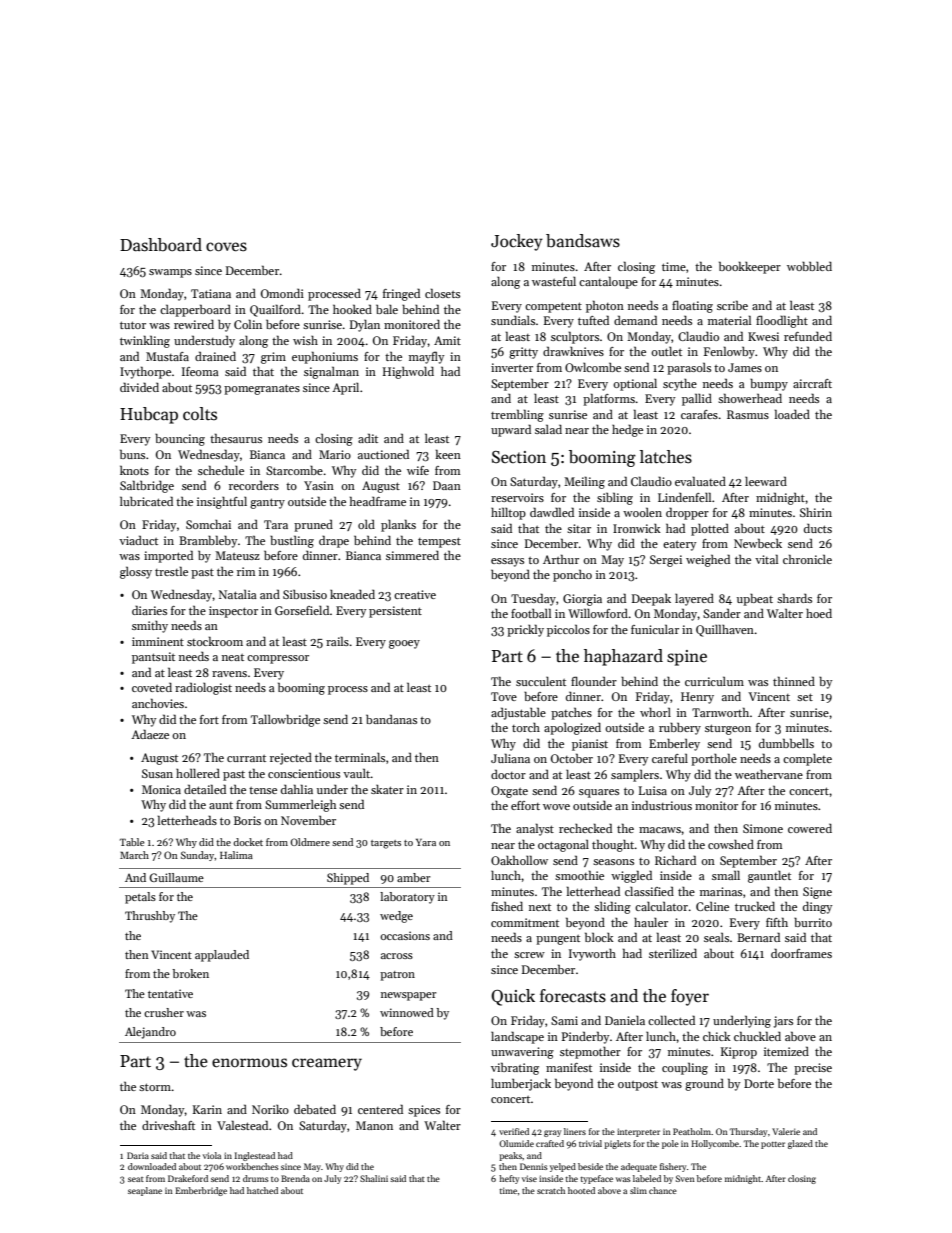 This page has height=1233, width=952. I want to click on Sven, so click(685, 1178).
